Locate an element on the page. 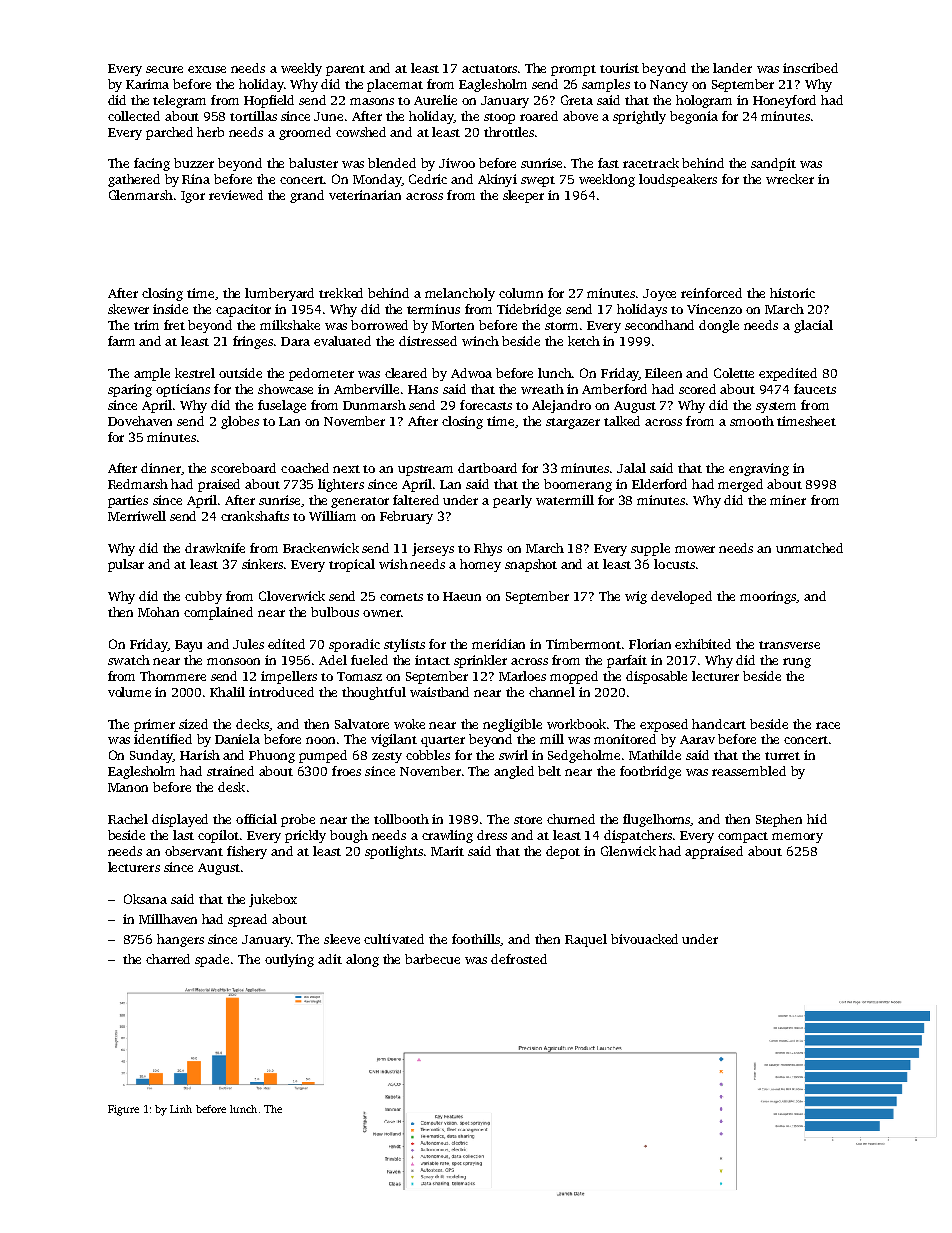  sparing is located at coordinates (130, 390).
